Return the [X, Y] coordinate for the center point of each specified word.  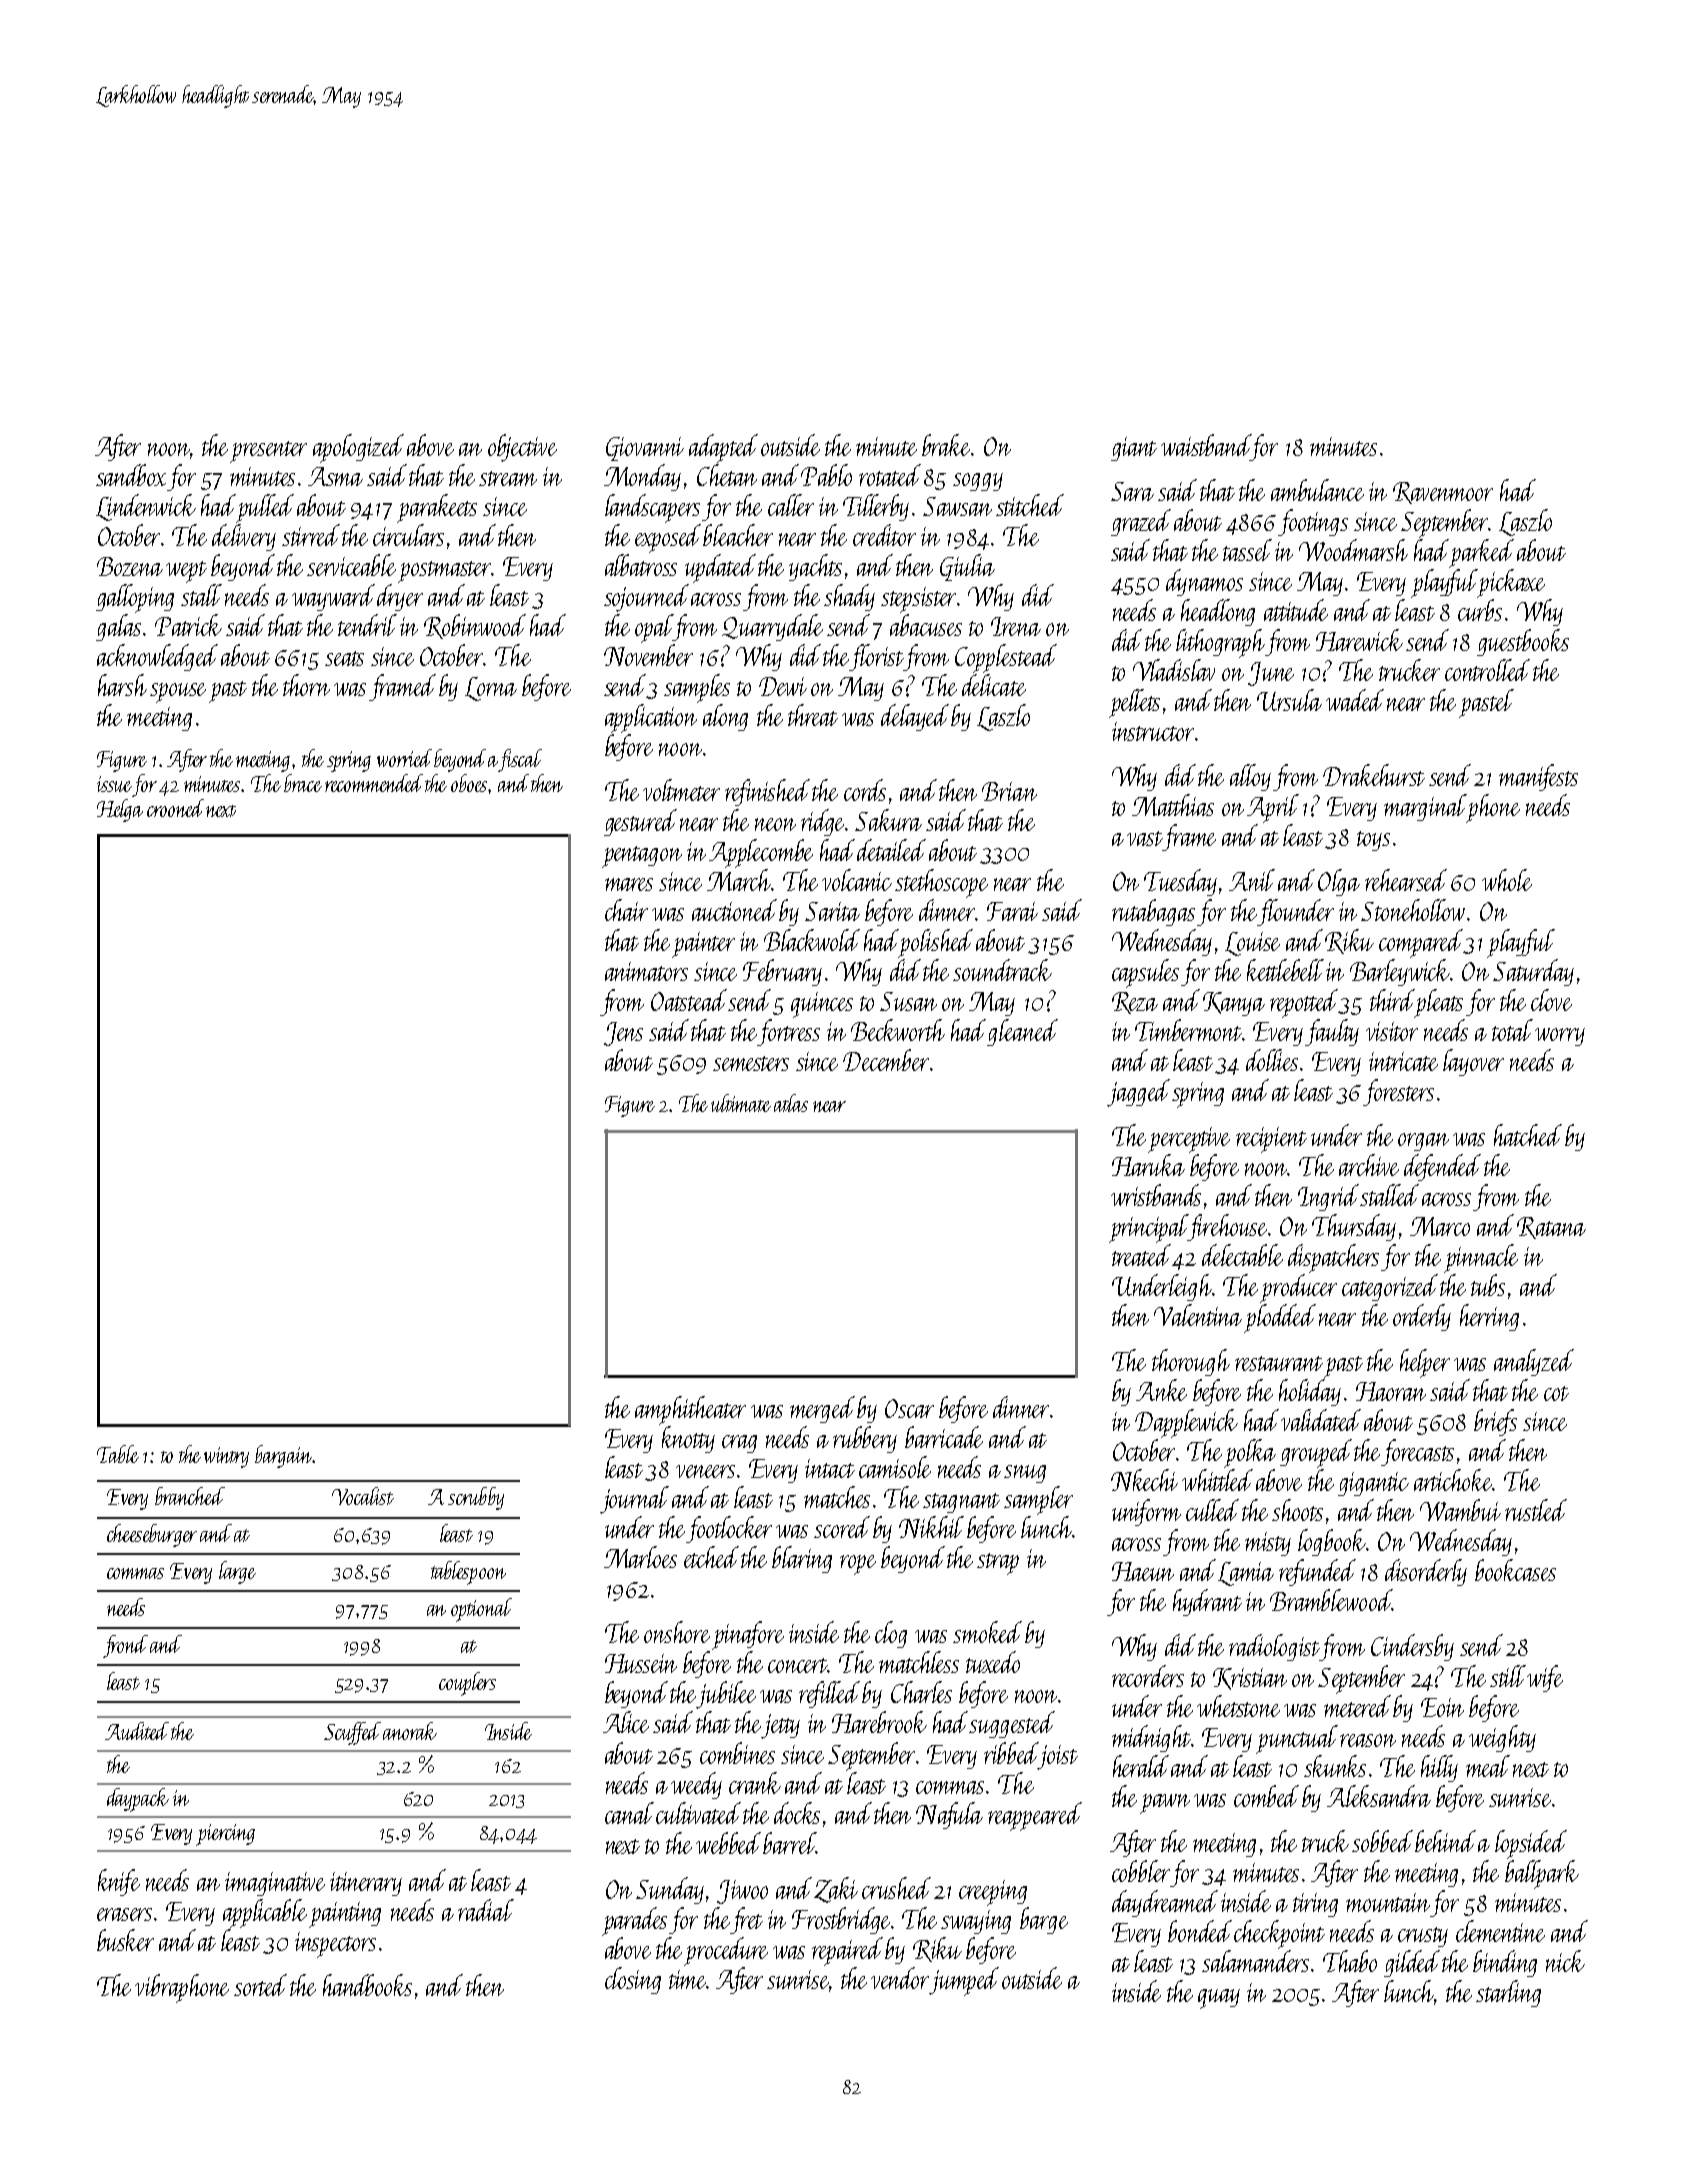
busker [125, 1940]
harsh [122, 685]
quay [1219, 1999]
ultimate [741, 1103]
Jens [623, 1034]
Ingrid [1329, 1197]
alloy [1250, 777]
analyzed [1534, 1362]
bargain [284, 1456]
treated [1141, 1255]
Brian [1009, 791]
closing [633, 1980]
